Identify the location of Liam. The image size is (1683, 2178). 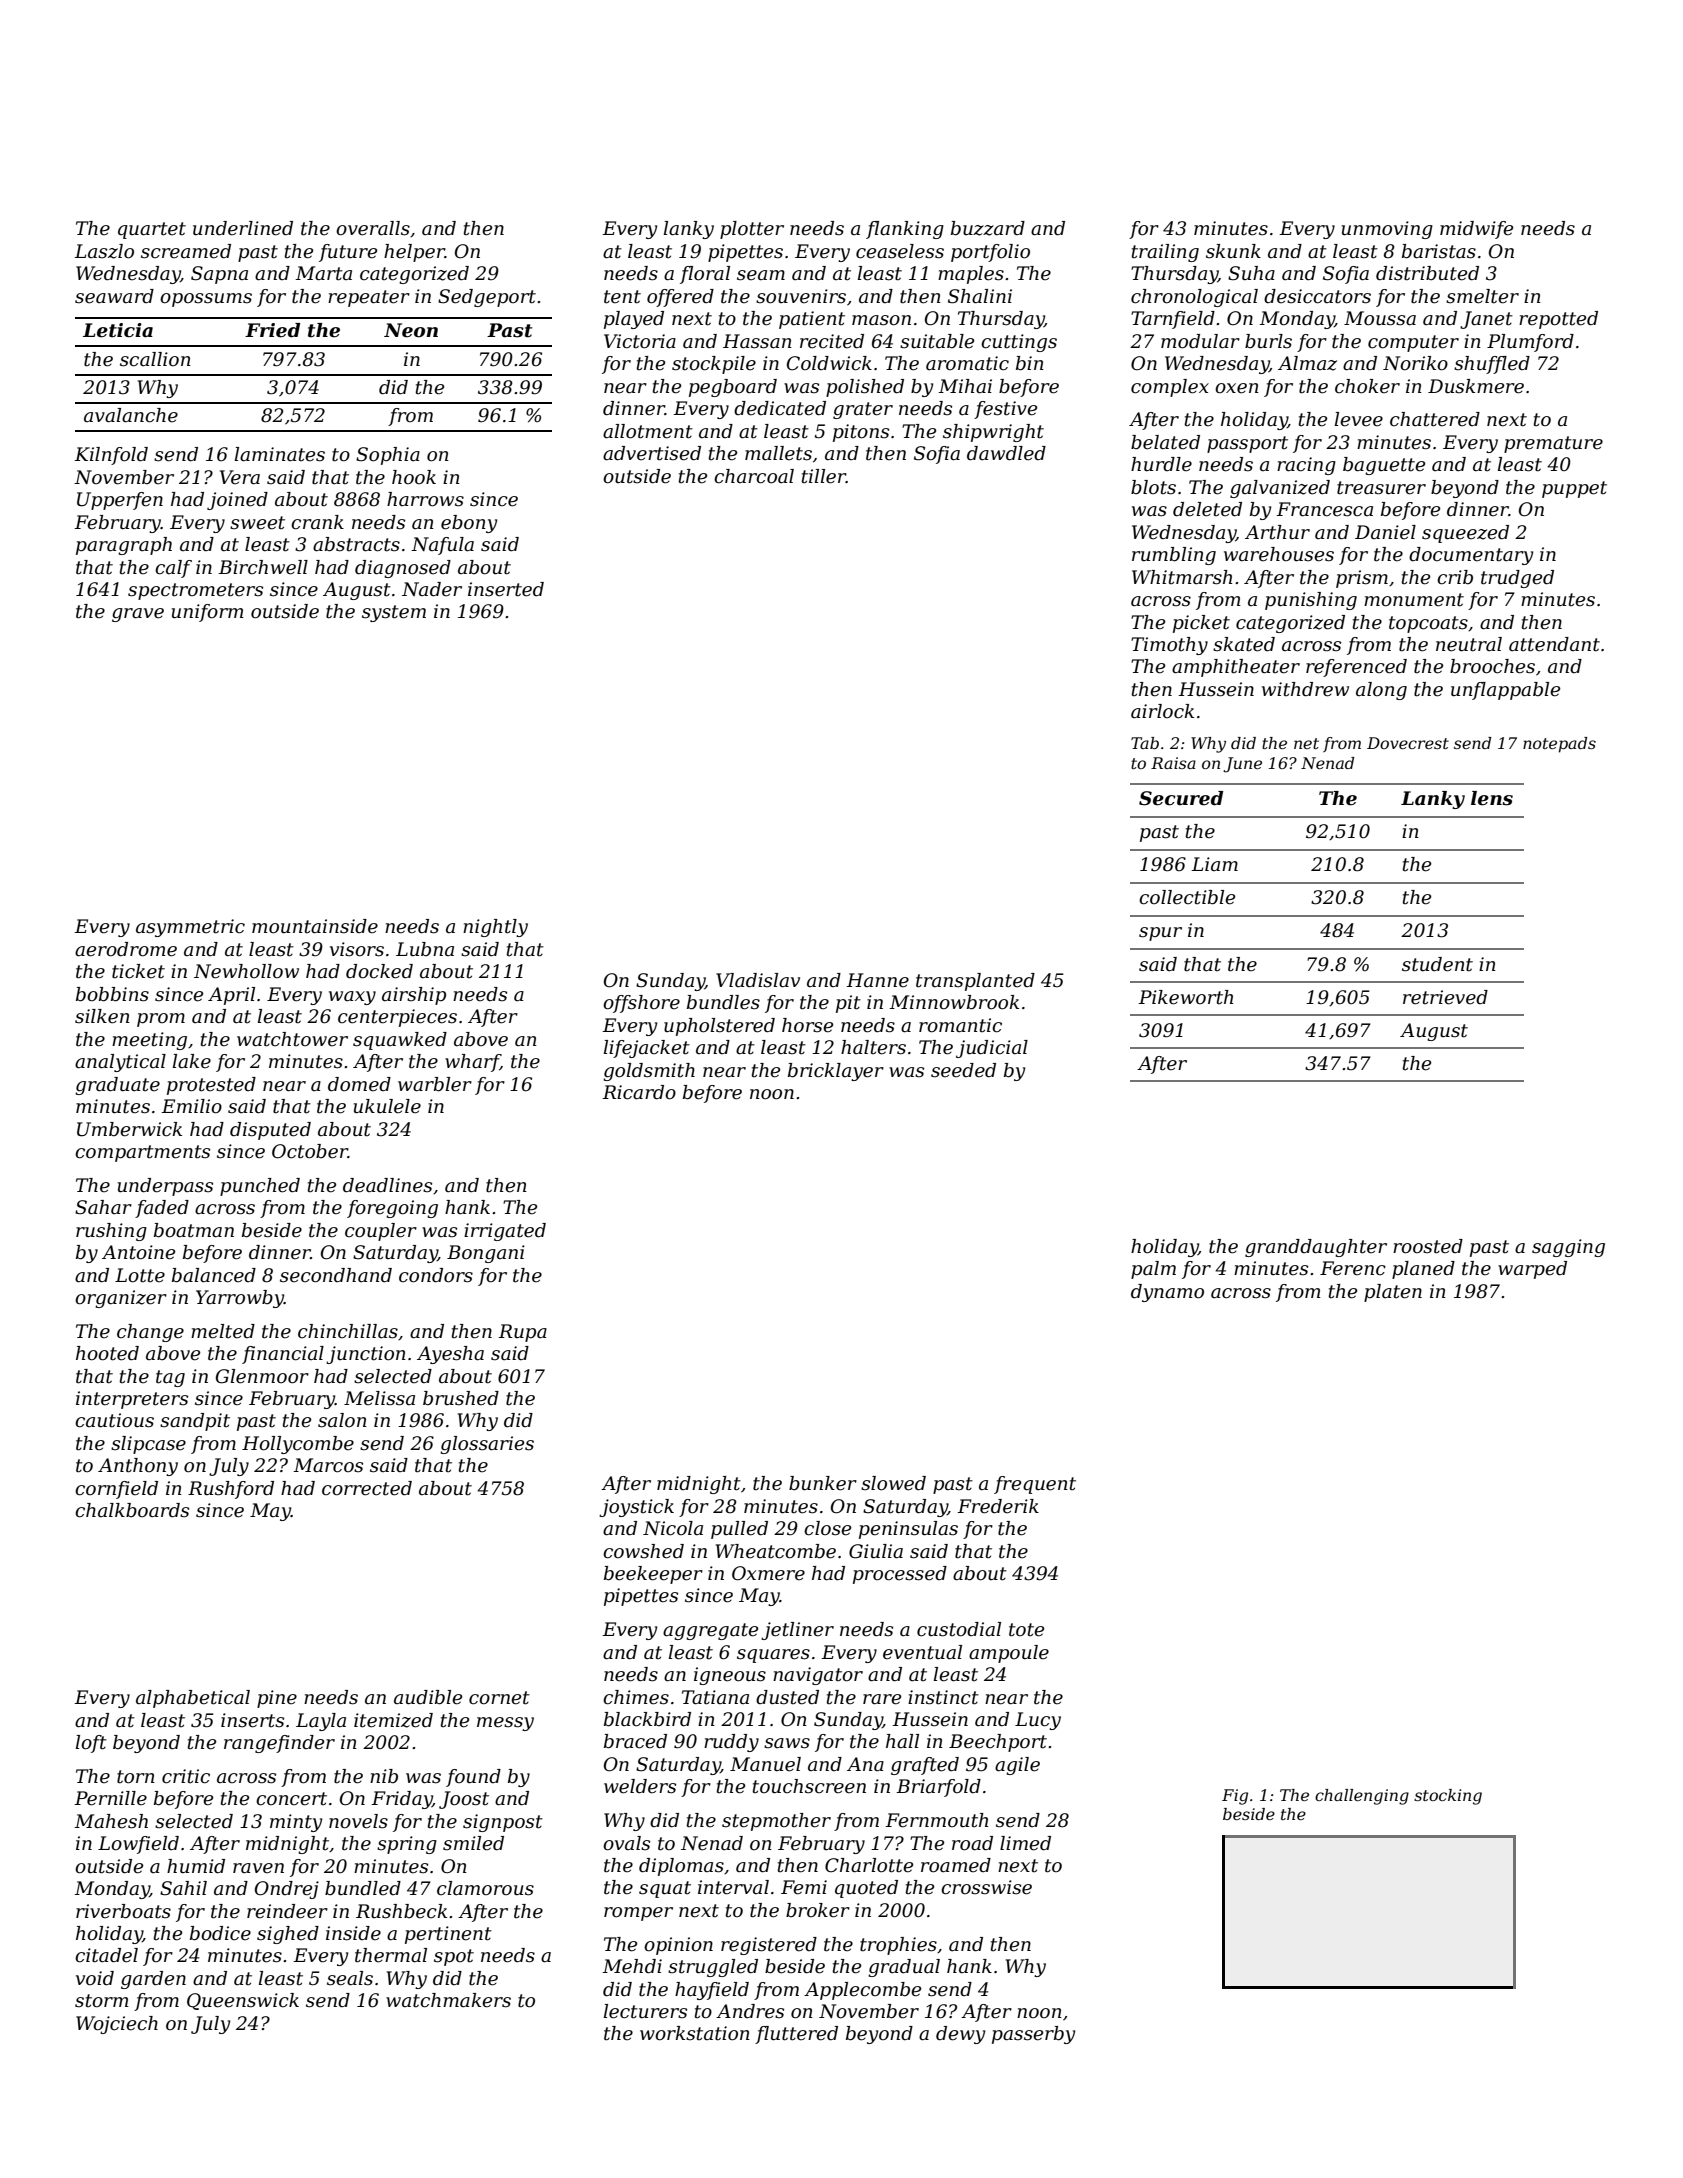
(1214, 864).
